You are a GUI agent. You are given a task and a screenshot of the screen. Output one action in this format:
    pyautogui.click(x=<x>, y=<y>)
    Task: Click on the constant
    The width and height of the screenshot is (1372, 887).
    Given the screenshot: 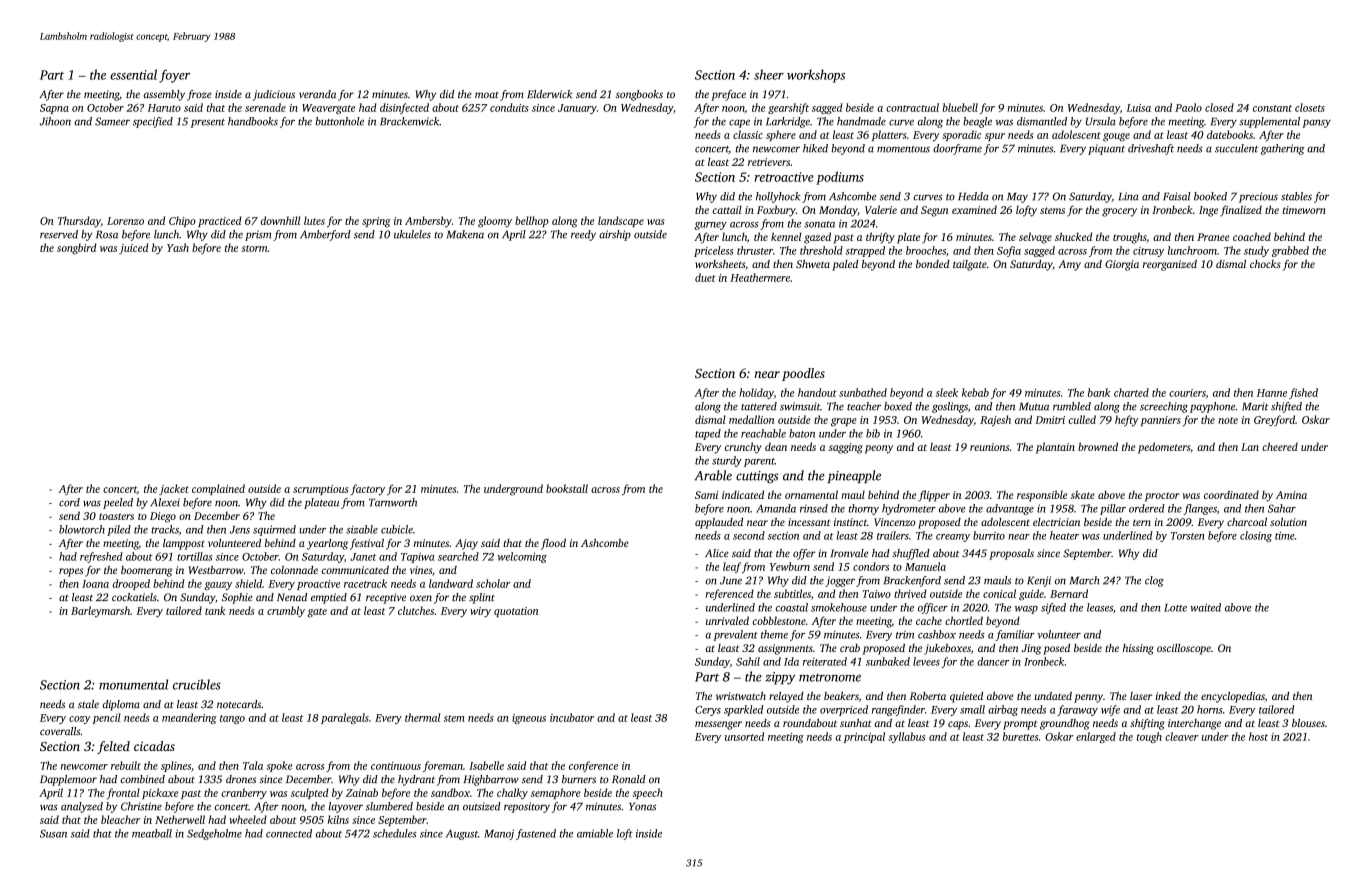 What is the action you would take?
    pyautogui.click(x=1272, y=108)
